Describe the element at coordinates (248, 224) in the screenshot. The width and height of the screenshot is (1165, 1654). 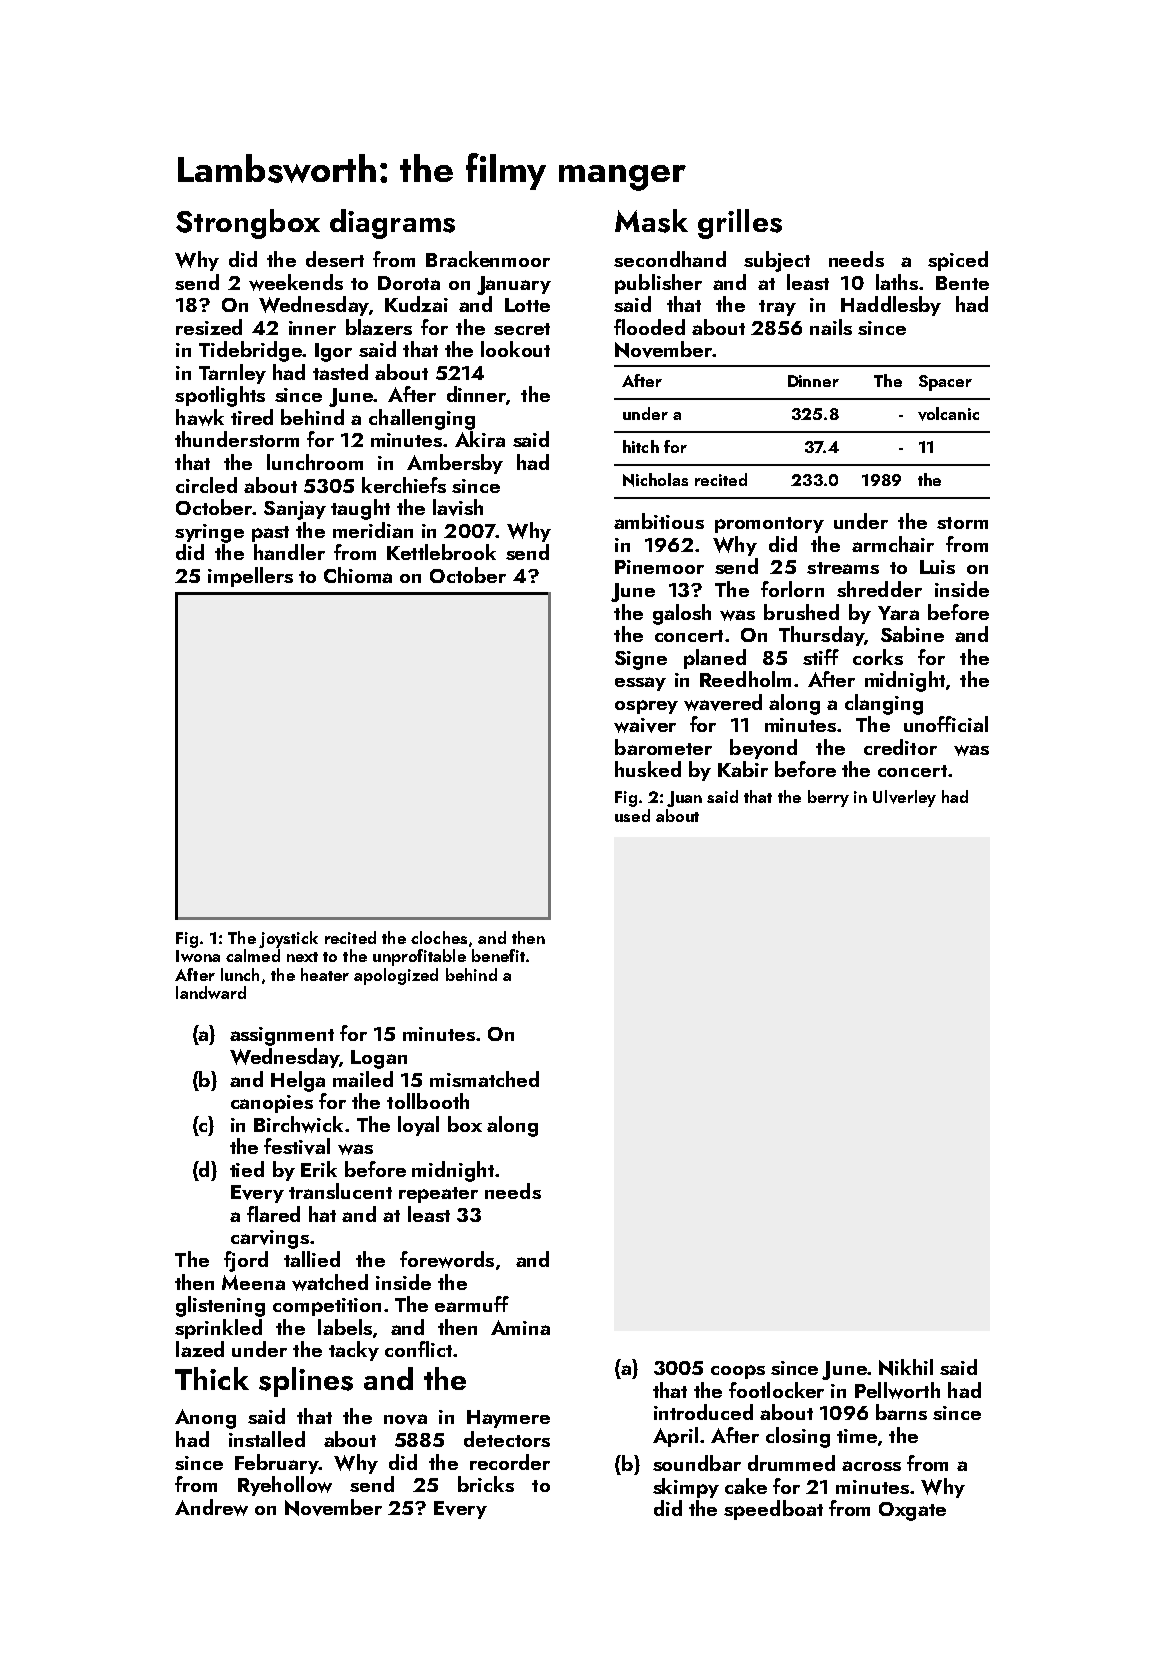
I see `Strongbox` at that location.
